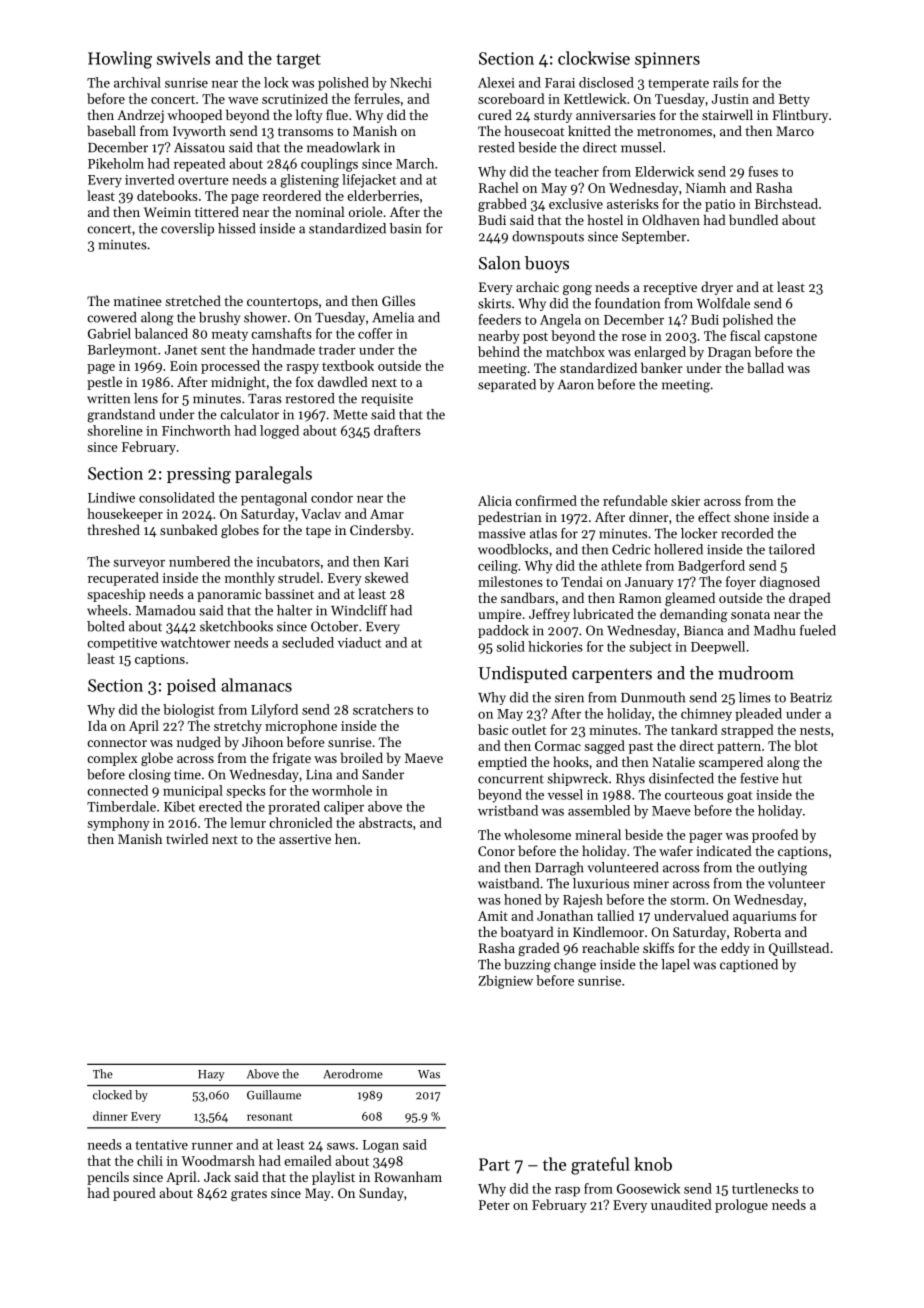 This document has width=924, height=1308. Describe the element at coordinates (502, 763) in the document. I see `emptied` at that location.
